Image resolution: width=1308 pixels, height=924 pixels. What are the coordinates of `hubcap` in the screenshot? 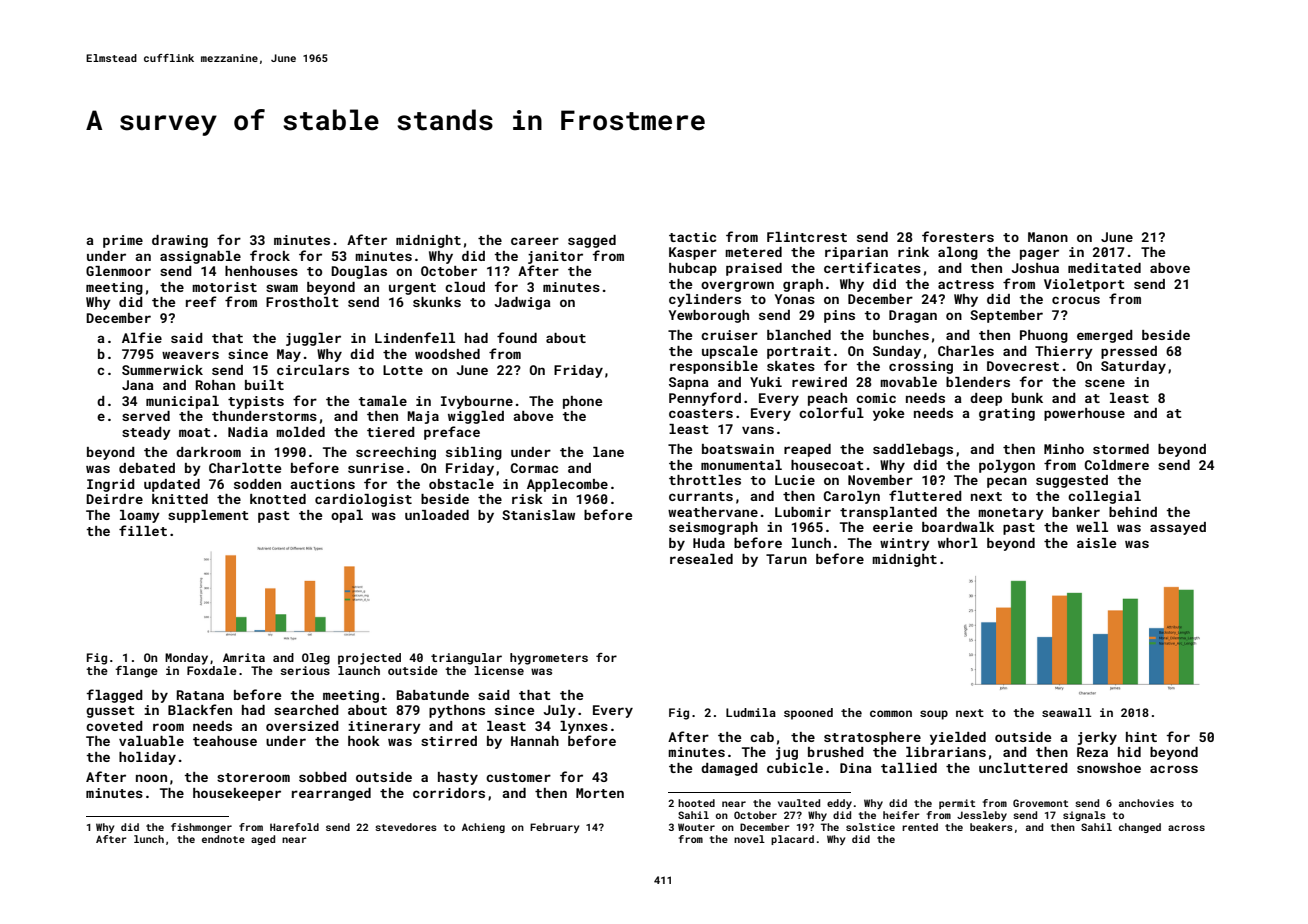 It's located at (693, 269).
